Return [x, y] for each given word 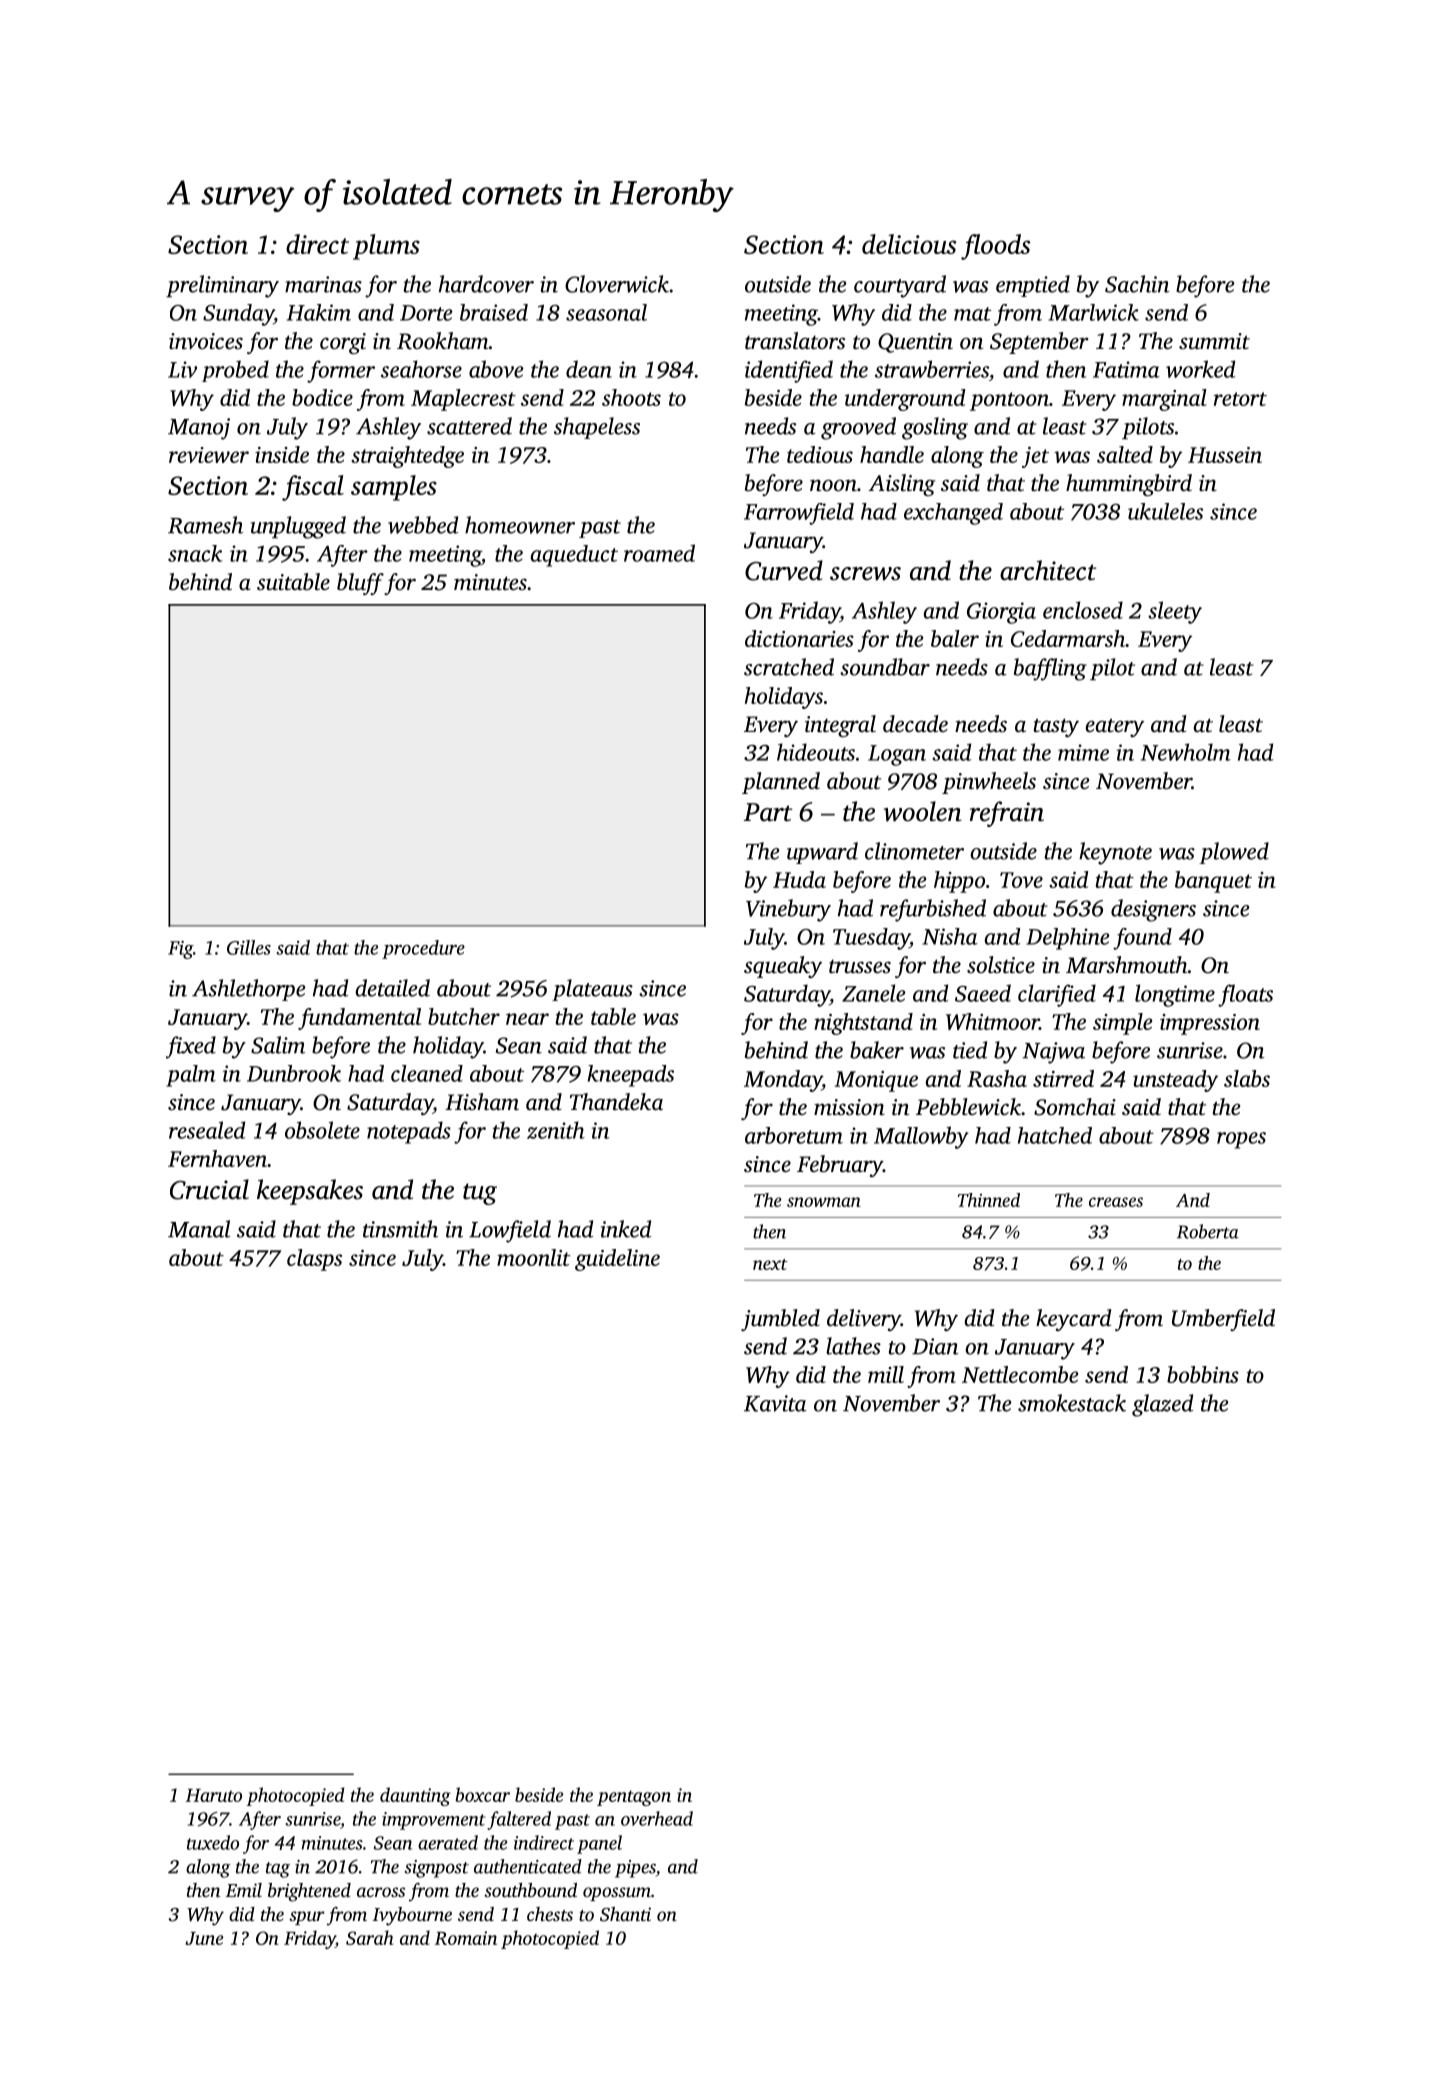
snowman [824, 1202]
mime [1083, 752]
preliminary [222, 286]
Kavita [775, 1403]
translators [795, 341]
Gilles [249, 947]
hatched [1055, 1135]
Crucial [209, 1189]
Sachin [1137, 284]
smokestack [1072, 1403]
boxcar [482, 1794]
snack [195, 553]
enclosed [1083, 610]
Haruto [214, 1795]
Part [768, 812]
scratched [789, 667]
